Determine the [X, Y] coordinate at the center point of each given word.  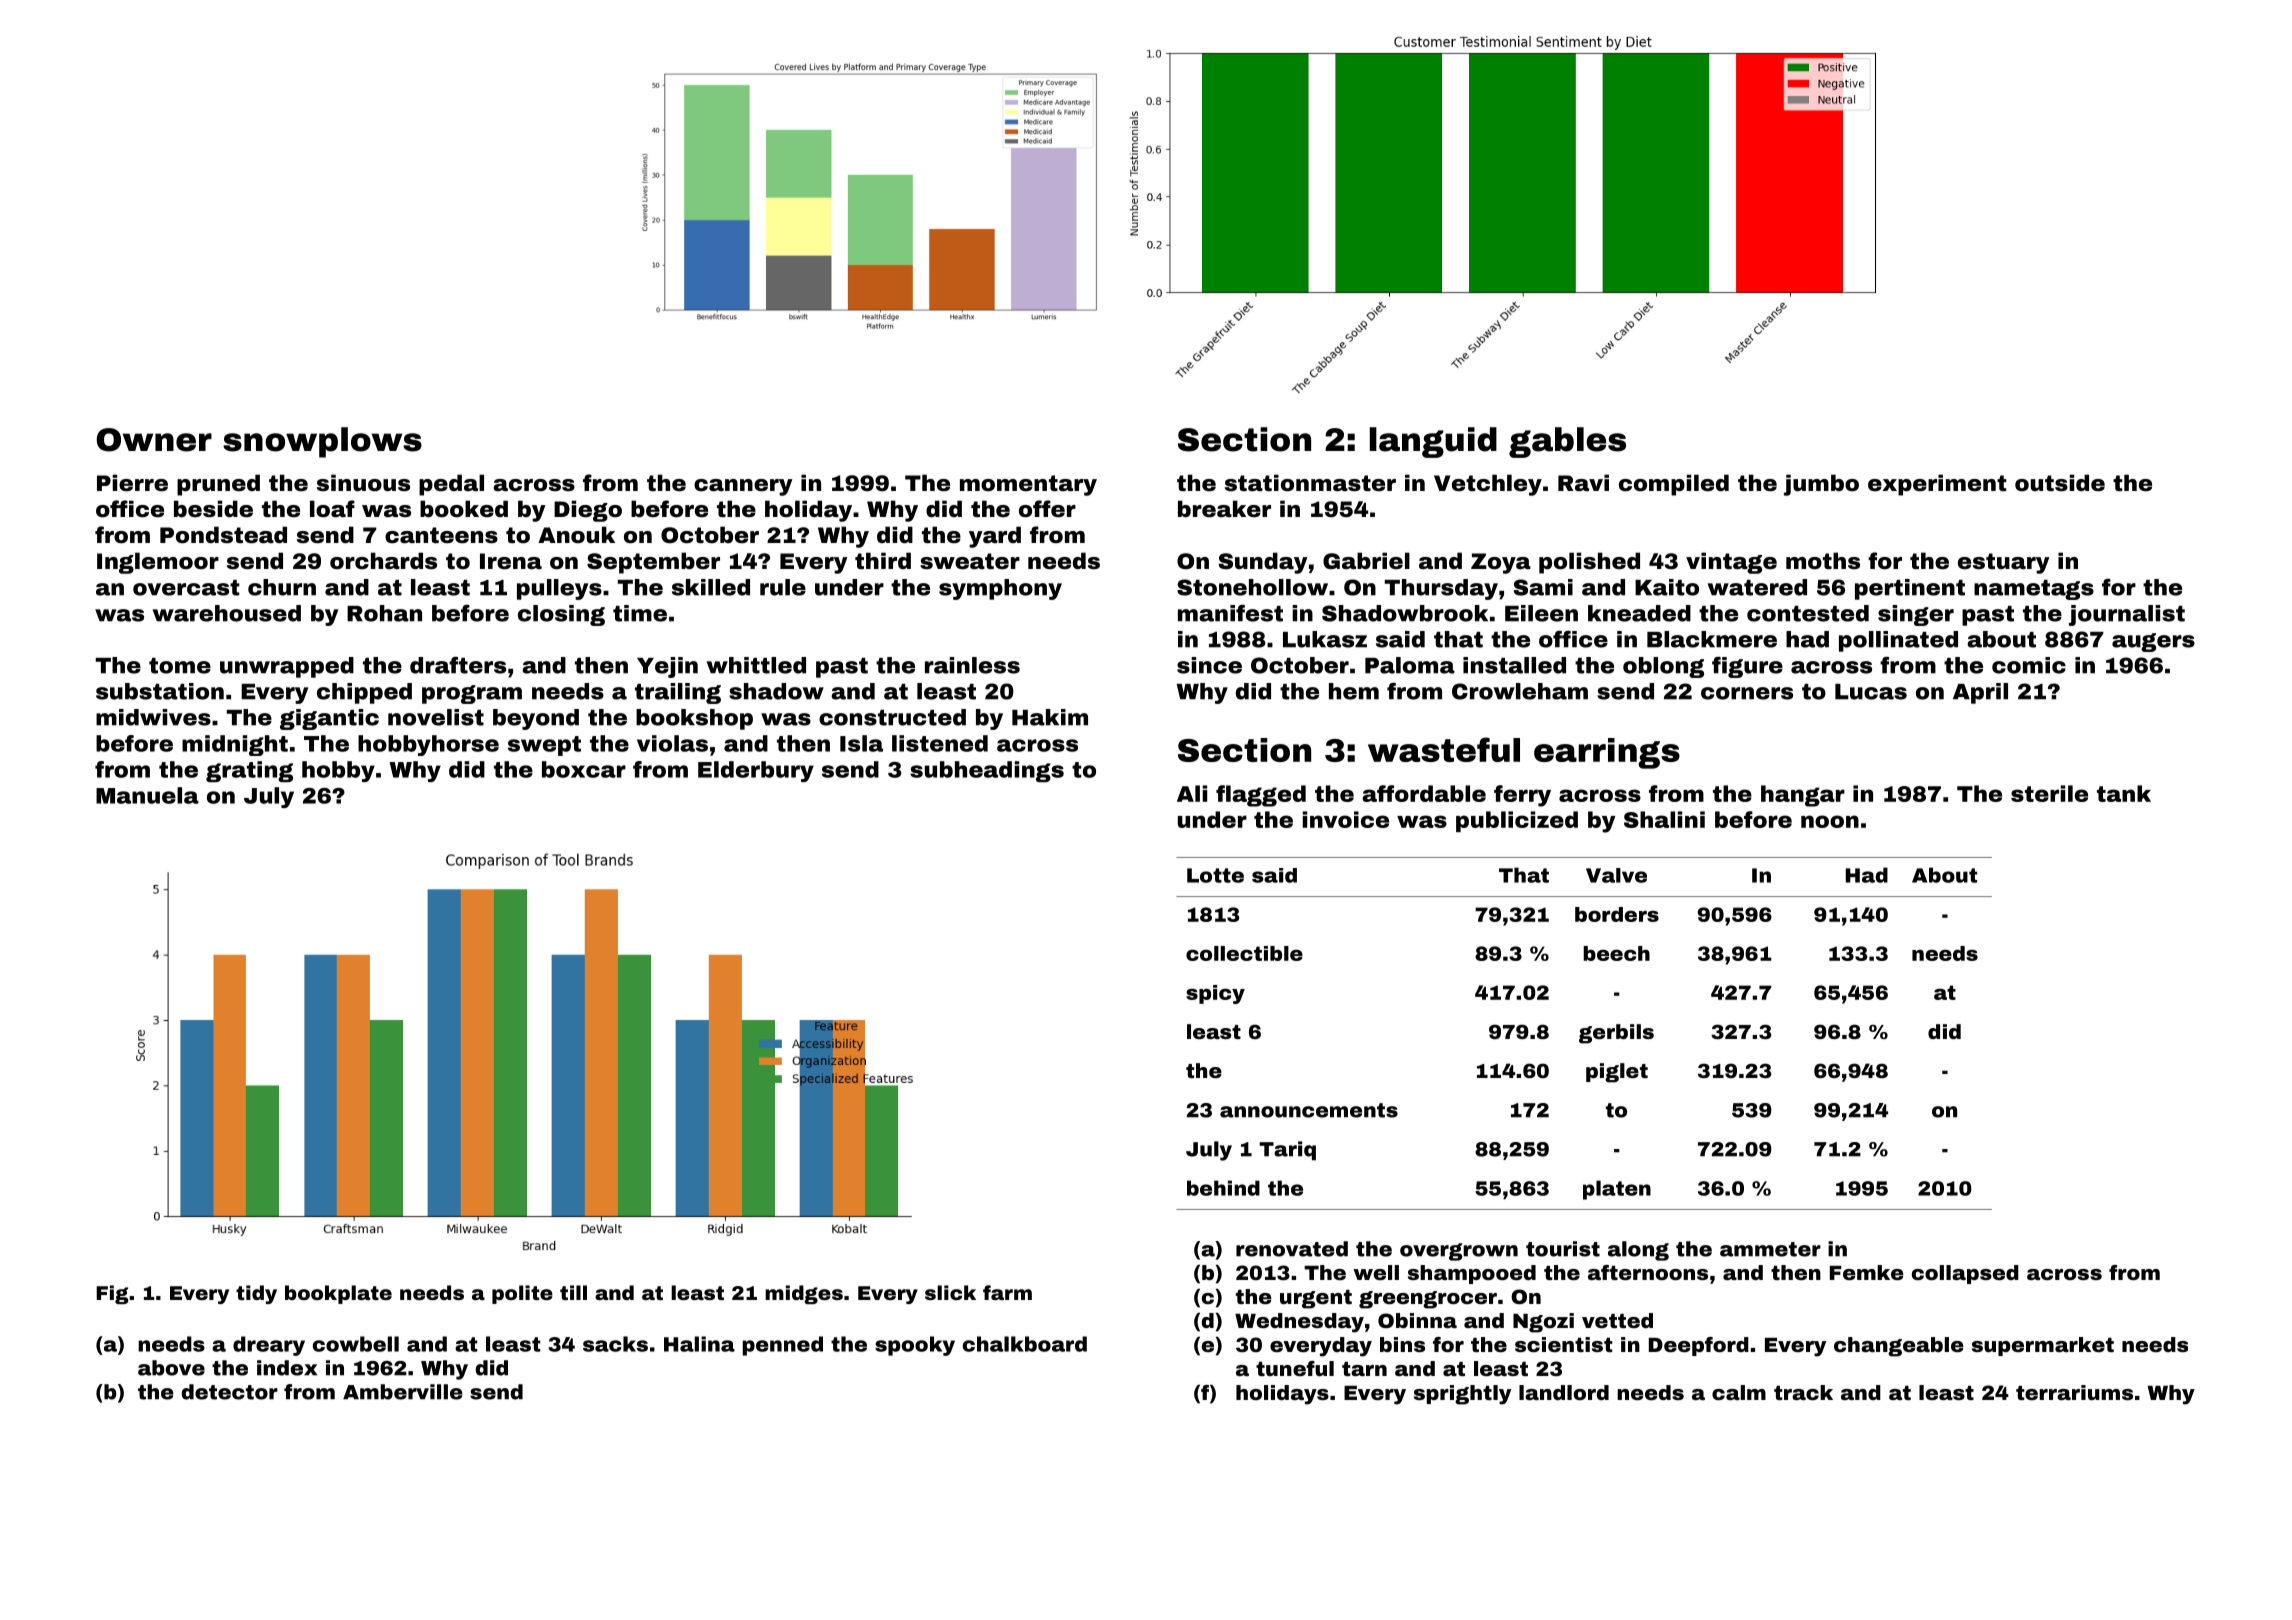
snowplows [322, 442]
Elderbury [756, 771]
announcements [1309, 1110]
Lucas [1871, 692]
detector [230, 1392]
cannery [743, 487]
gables [1567, 442]
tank [2124, 793]
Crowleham [1520, 691]
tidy [256, 1294]
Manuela [147, 795]
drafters [458, 665]
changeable [1899, 1347]
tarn [1364, 1369]
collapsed [1965, 1274]
